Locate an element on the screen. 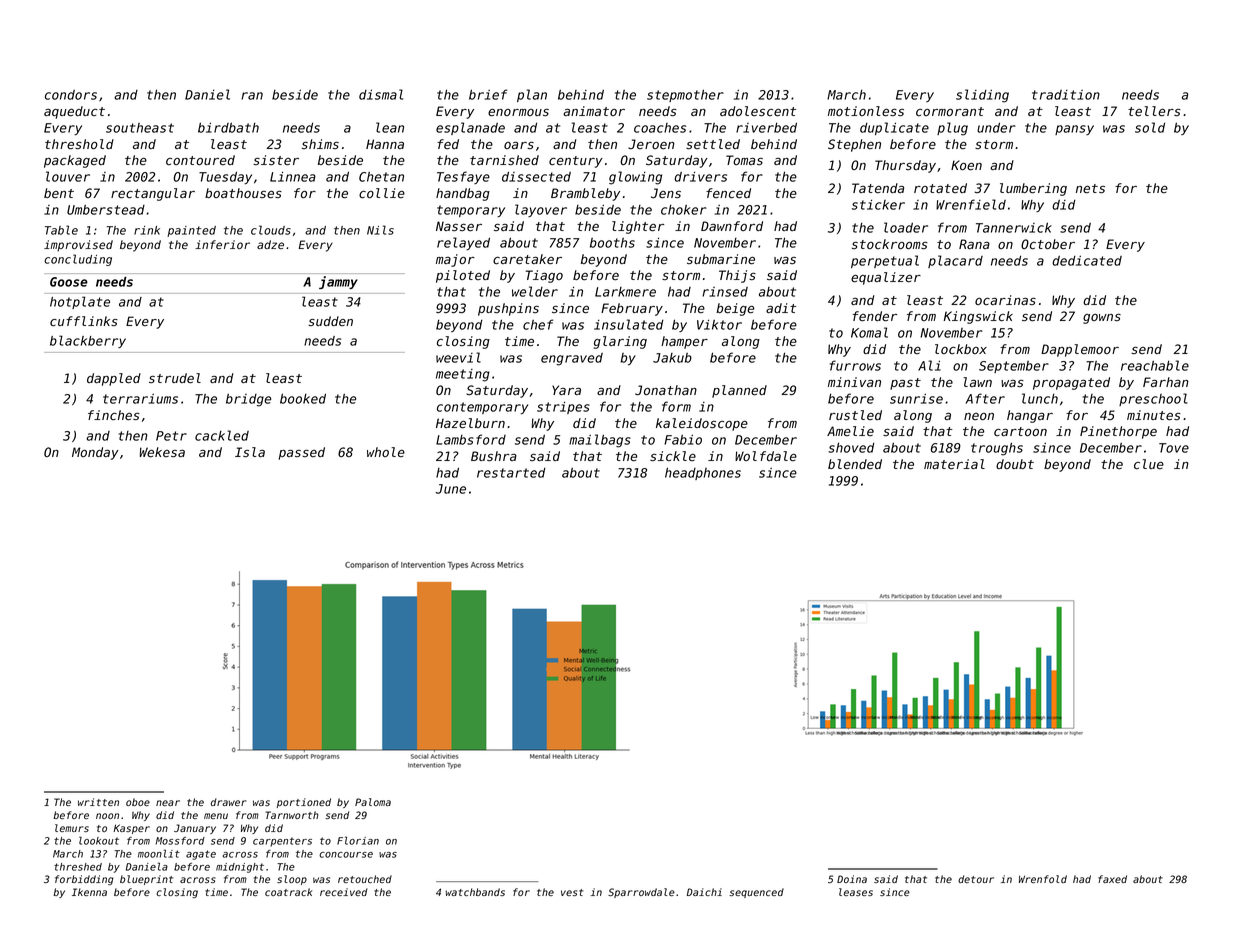 This screenshot has width=1233, height=952. layover is located at coordinates (541, 210).
